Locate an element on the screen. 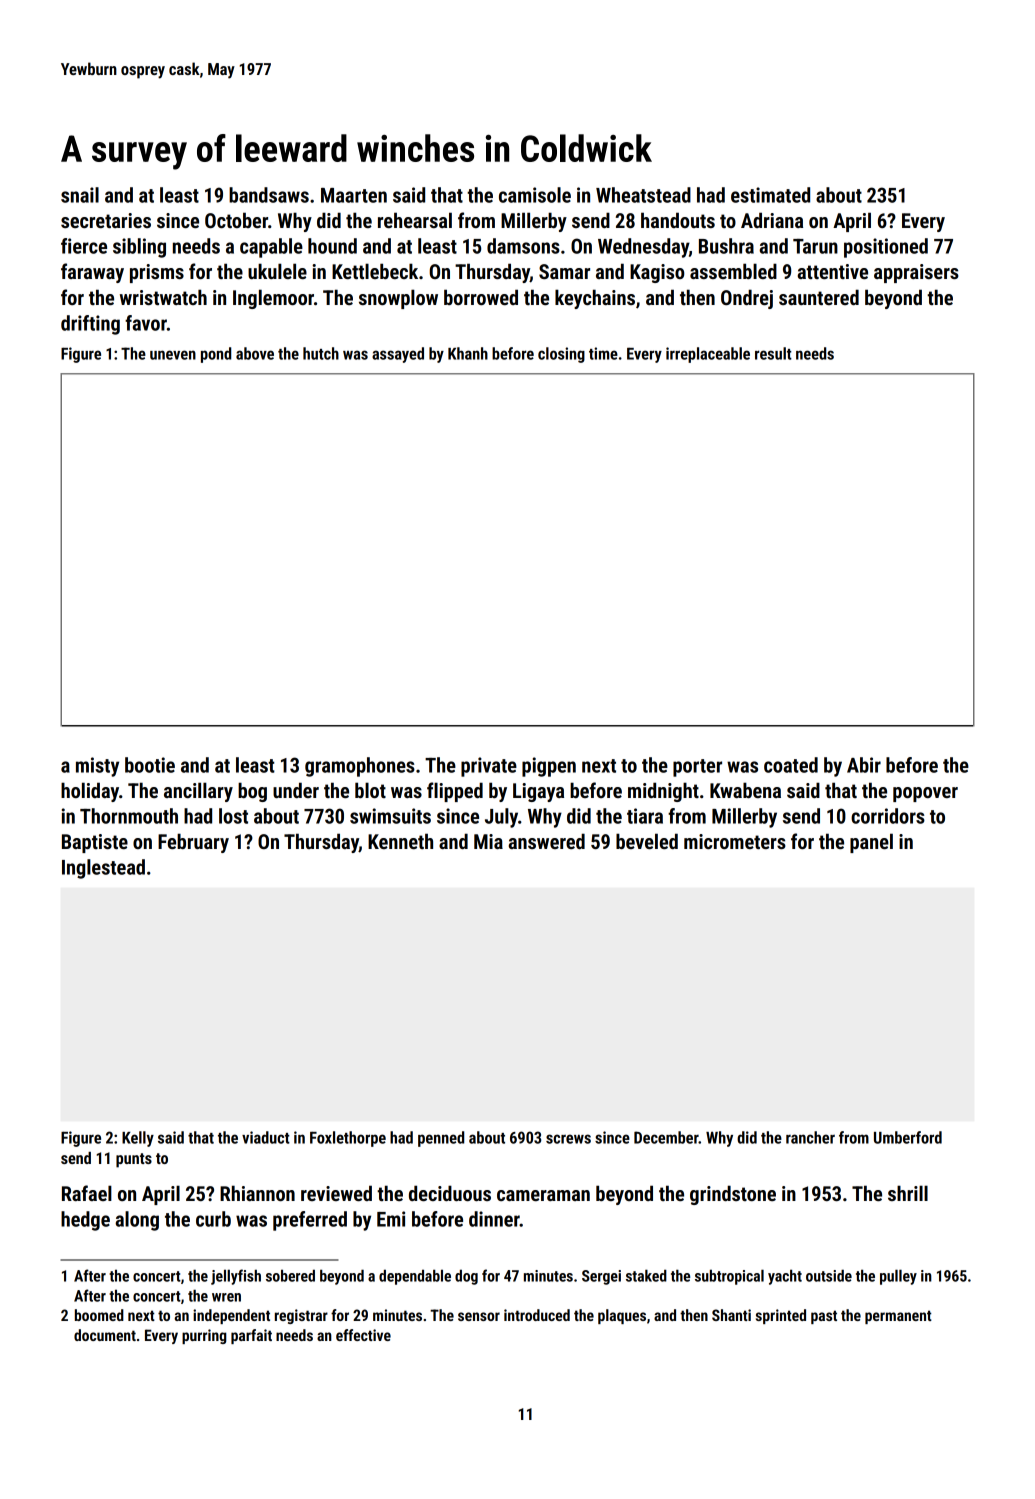 The height and width of the screenshot is (1499, 1035). secretaries is located at coordinates (106, 220).
